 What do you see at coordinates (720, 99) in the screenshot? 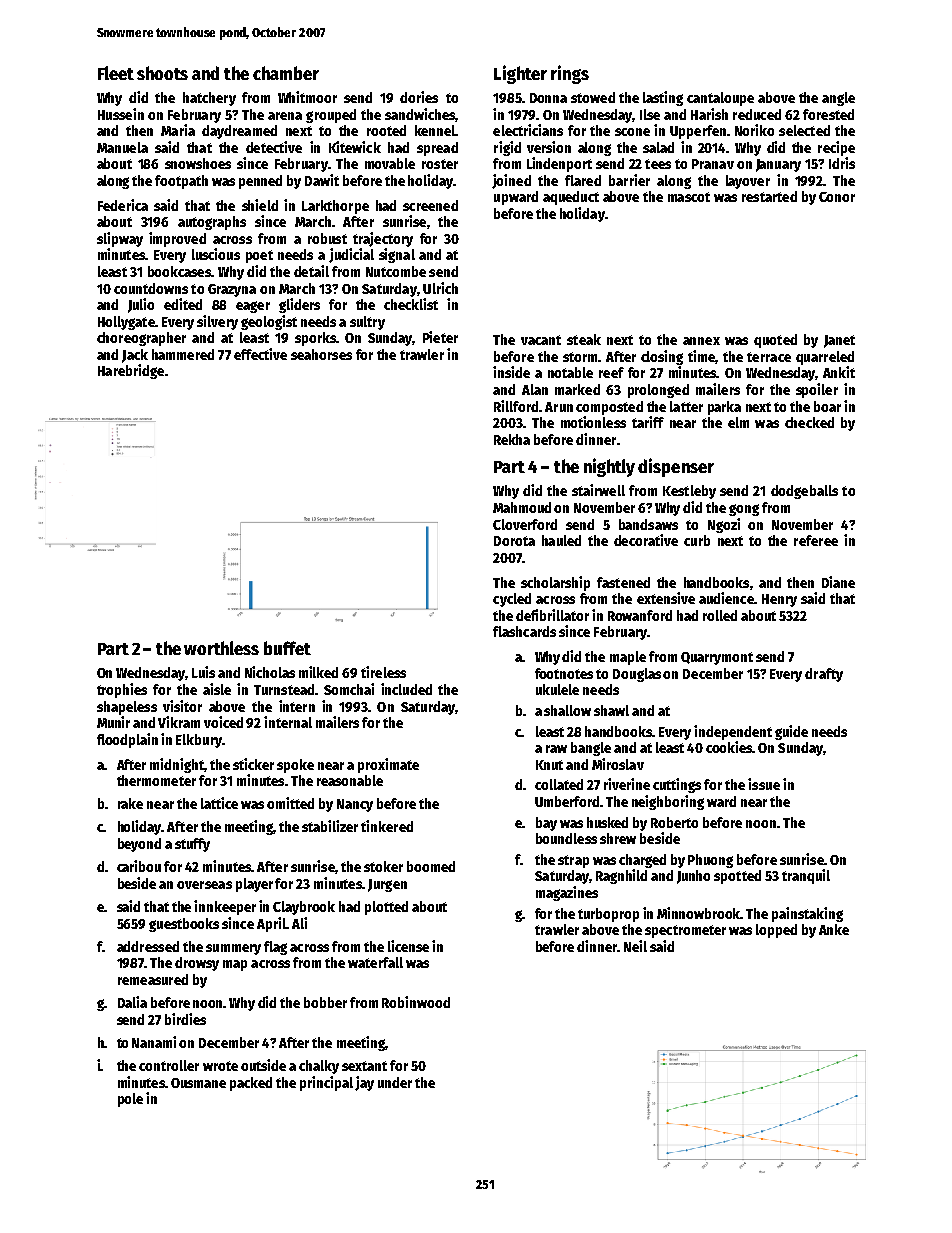
I see `cantaloupe` at bounding box center [720, 99].
